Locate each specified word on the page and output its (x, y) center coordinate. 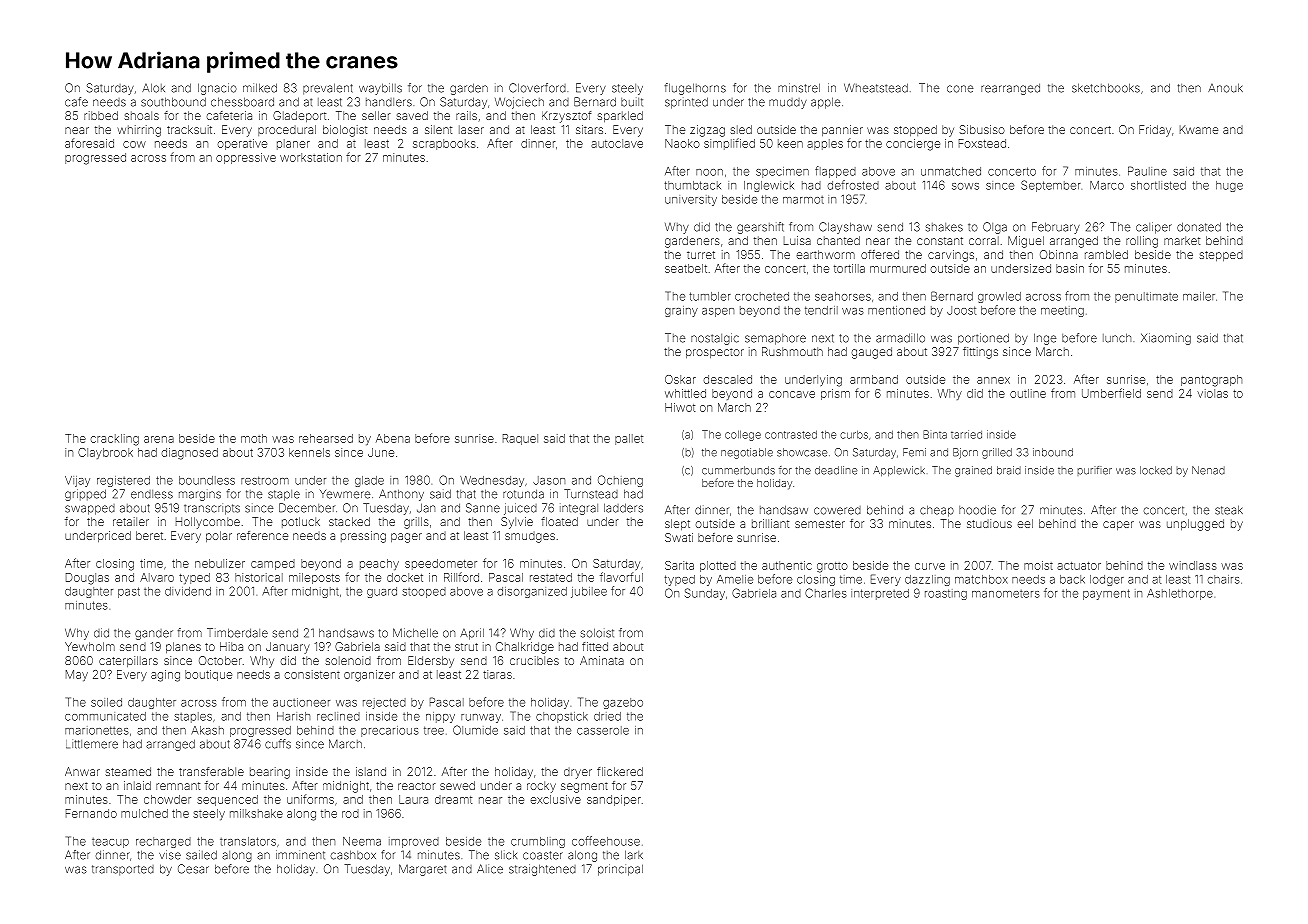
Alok (153, 88)
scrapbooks (444, 144)
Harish (293, 716)
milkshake (256, 813)
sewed (457, 785)
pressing (363, 537)
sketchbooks (1106, 88)
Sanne (483, 508)
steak (1229, 510)
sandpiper (614, 800)
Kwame (1199, 129)
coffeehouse (606, 841)
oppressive (246, 158)
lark (634, 855)
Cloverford (537, 88)
